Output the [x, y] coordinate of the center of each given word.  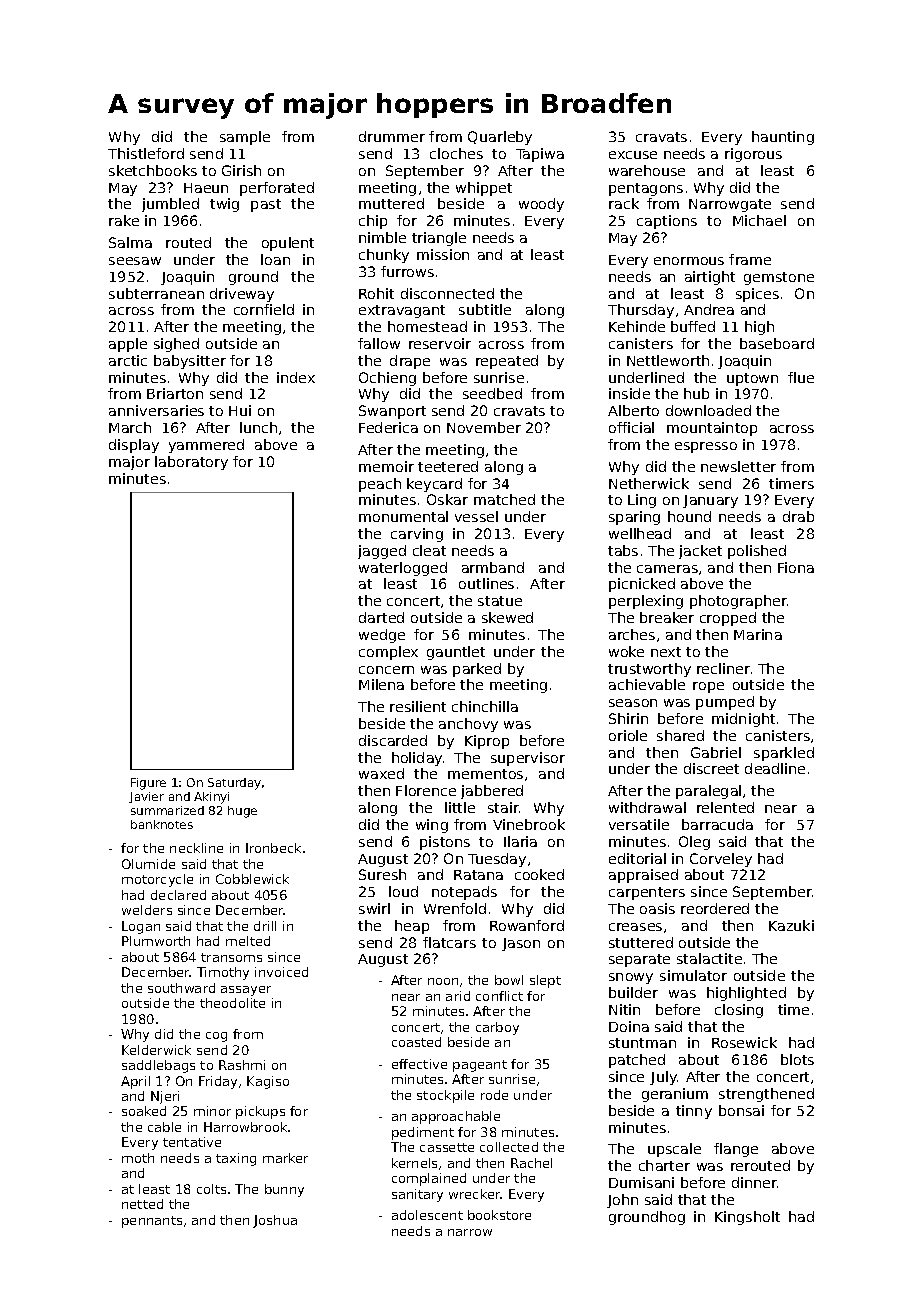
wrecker [475, 1194]
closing [739, 1011]
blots [797, 1059]
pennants [152, 1222]
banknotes [162, 824]
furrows [407, 271]
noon [443, 981]
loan [275, 259]
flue [801, 377]
